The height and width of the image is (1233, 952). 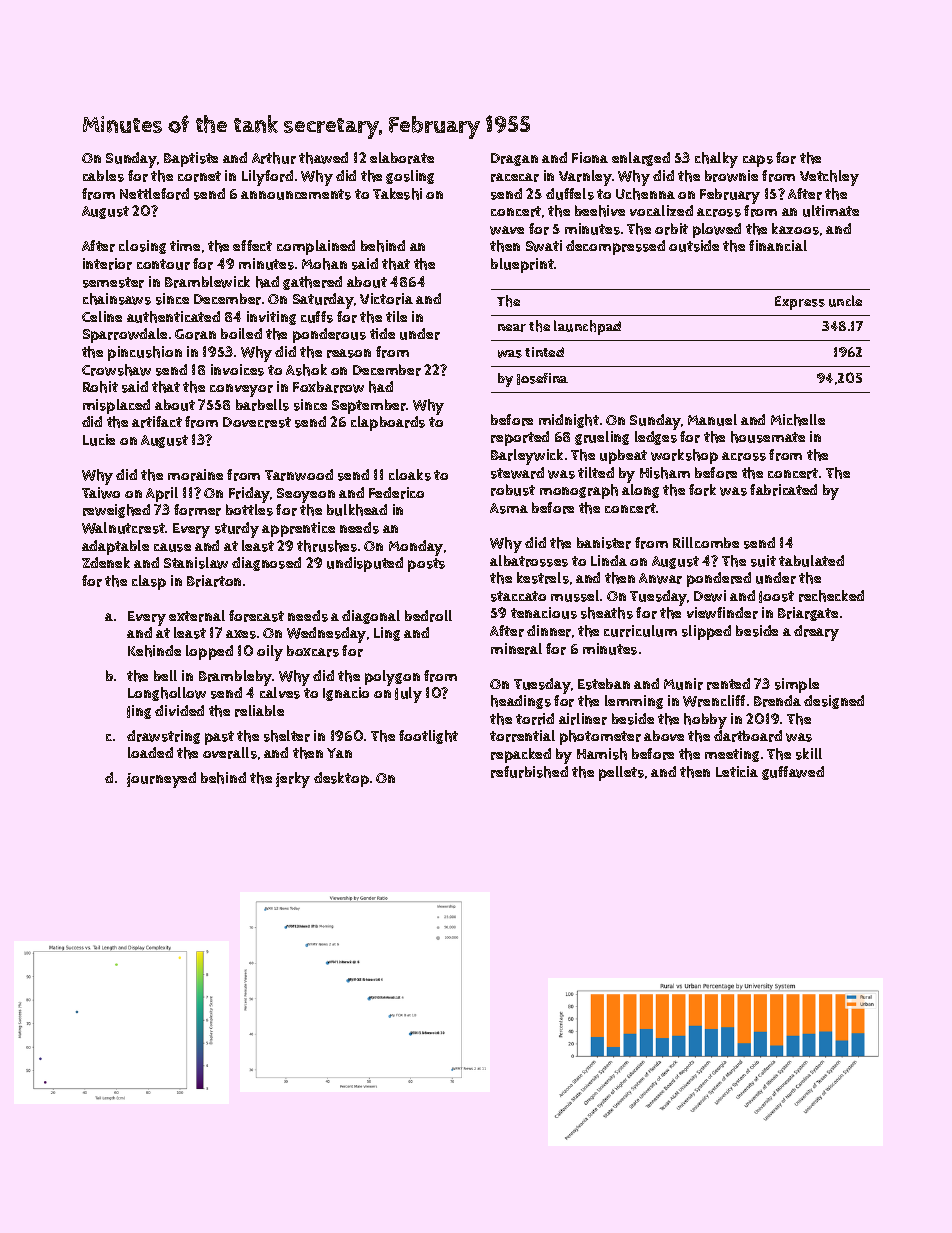 What do you see at coordinates (396, 316) in the image?
I see `tile` at bounding box center [396, 316].
